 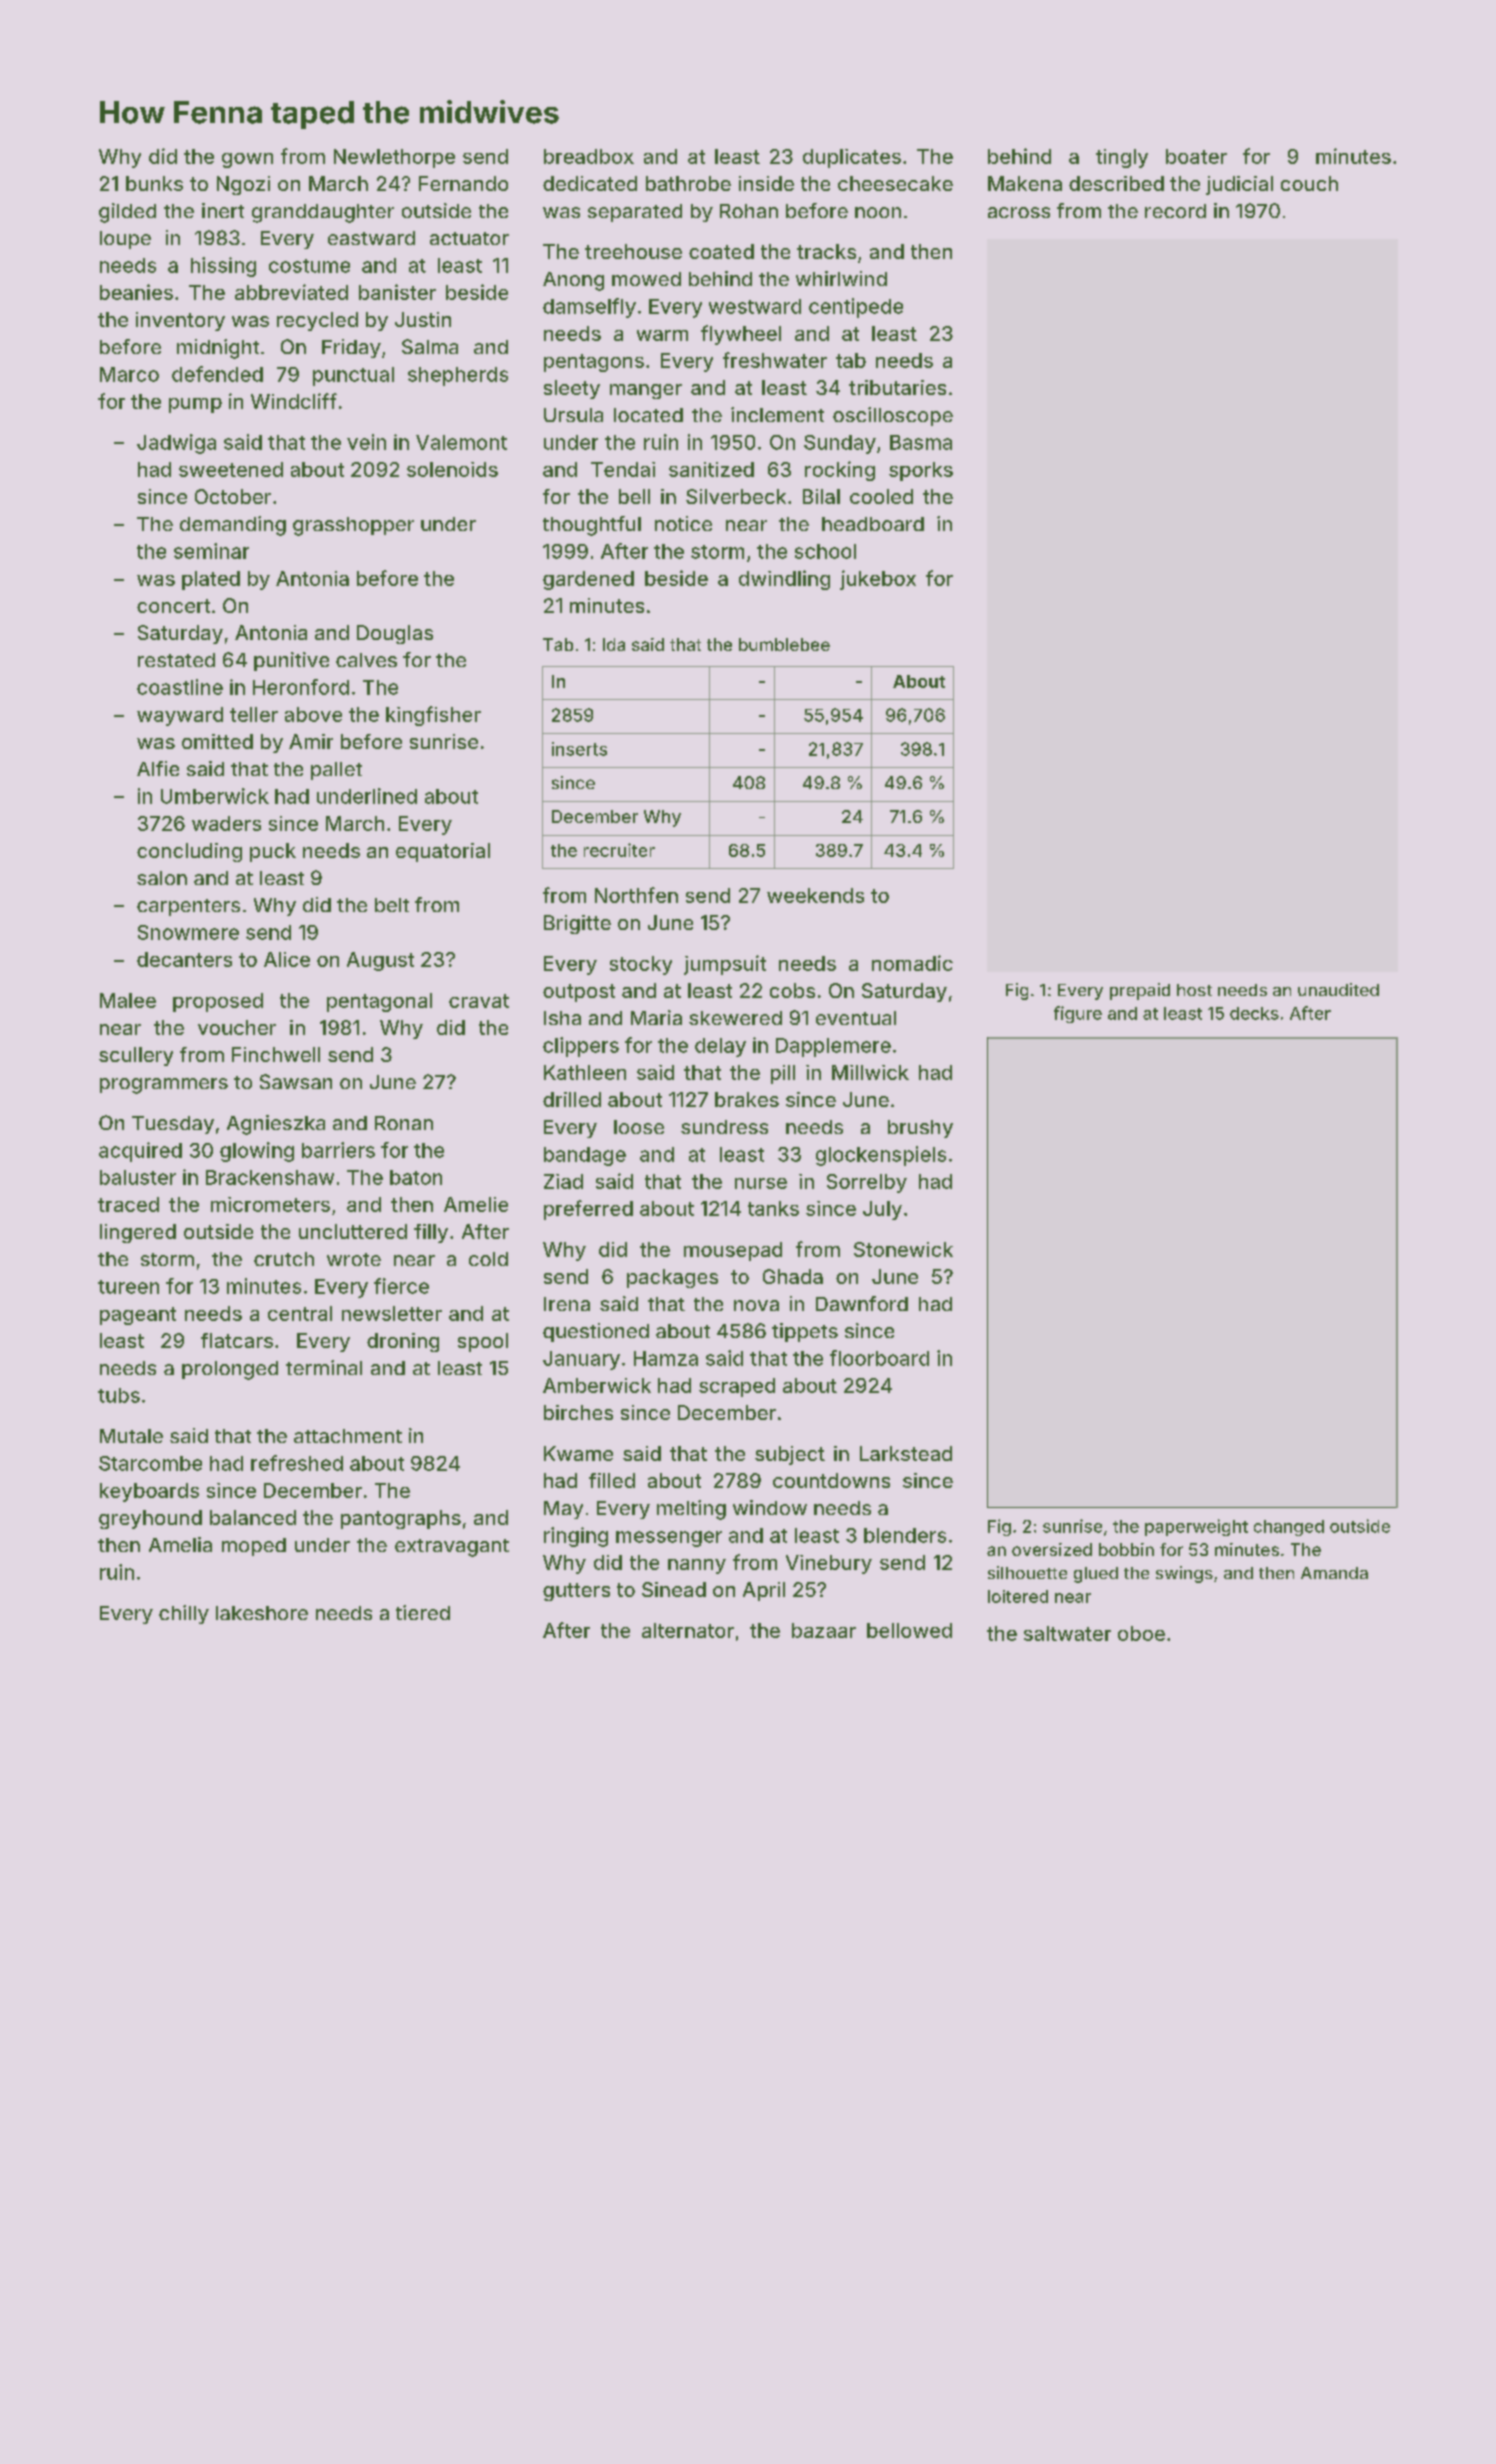 I want to click on Newlethorpe, so click(x=394, y=158).
